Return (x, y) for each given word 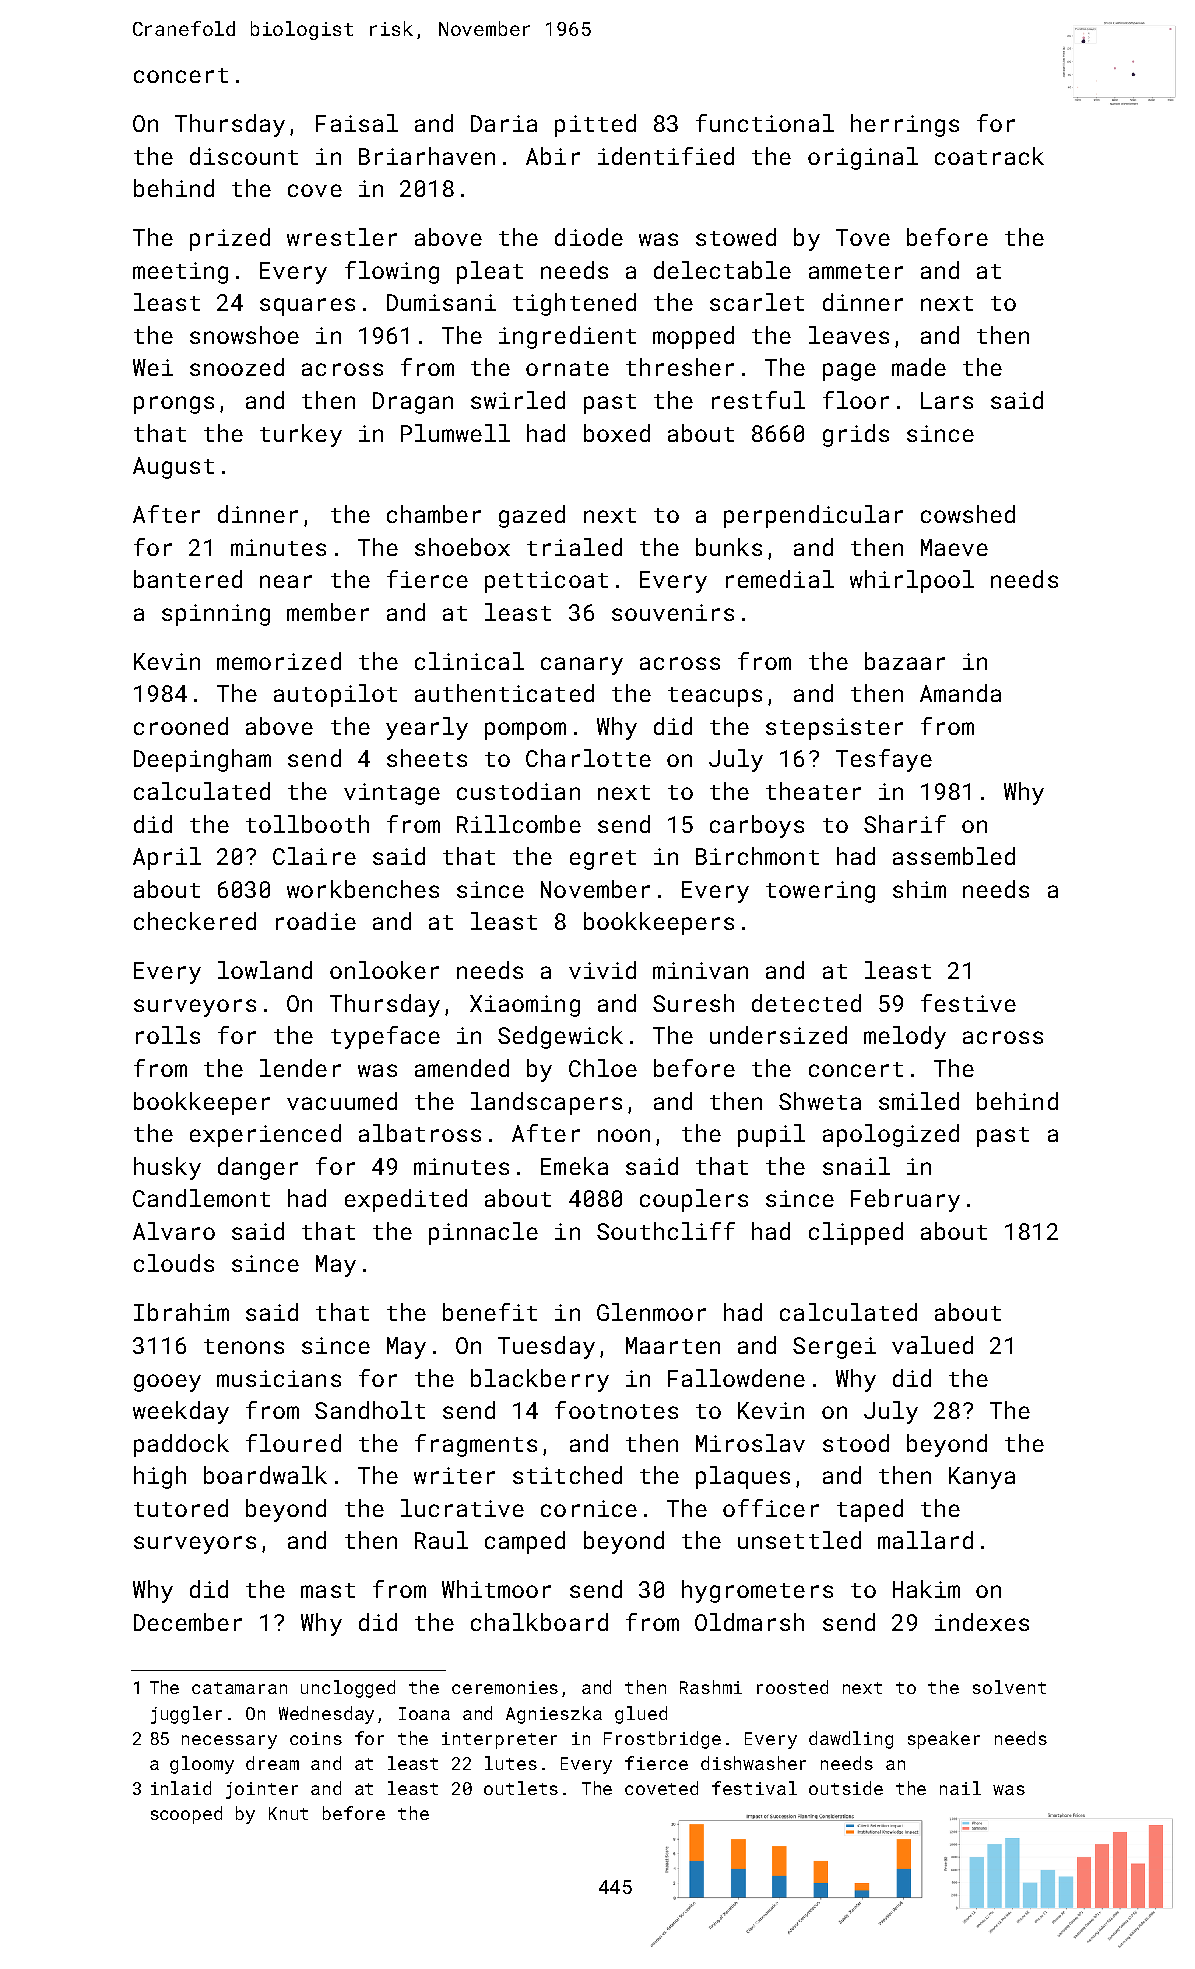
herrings (905, 125)
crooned (181, 726)
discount (244, 156)
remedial (780, 579)
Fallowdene (736, 1378)
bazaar (905, 661)
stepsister (834, 729)
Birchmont (757, 856)
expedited (406, 1200)
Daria (504, 123)
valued (932, 1345)
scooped (186, 1815)
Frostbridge (662, 1740)
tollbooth (307, 824)
